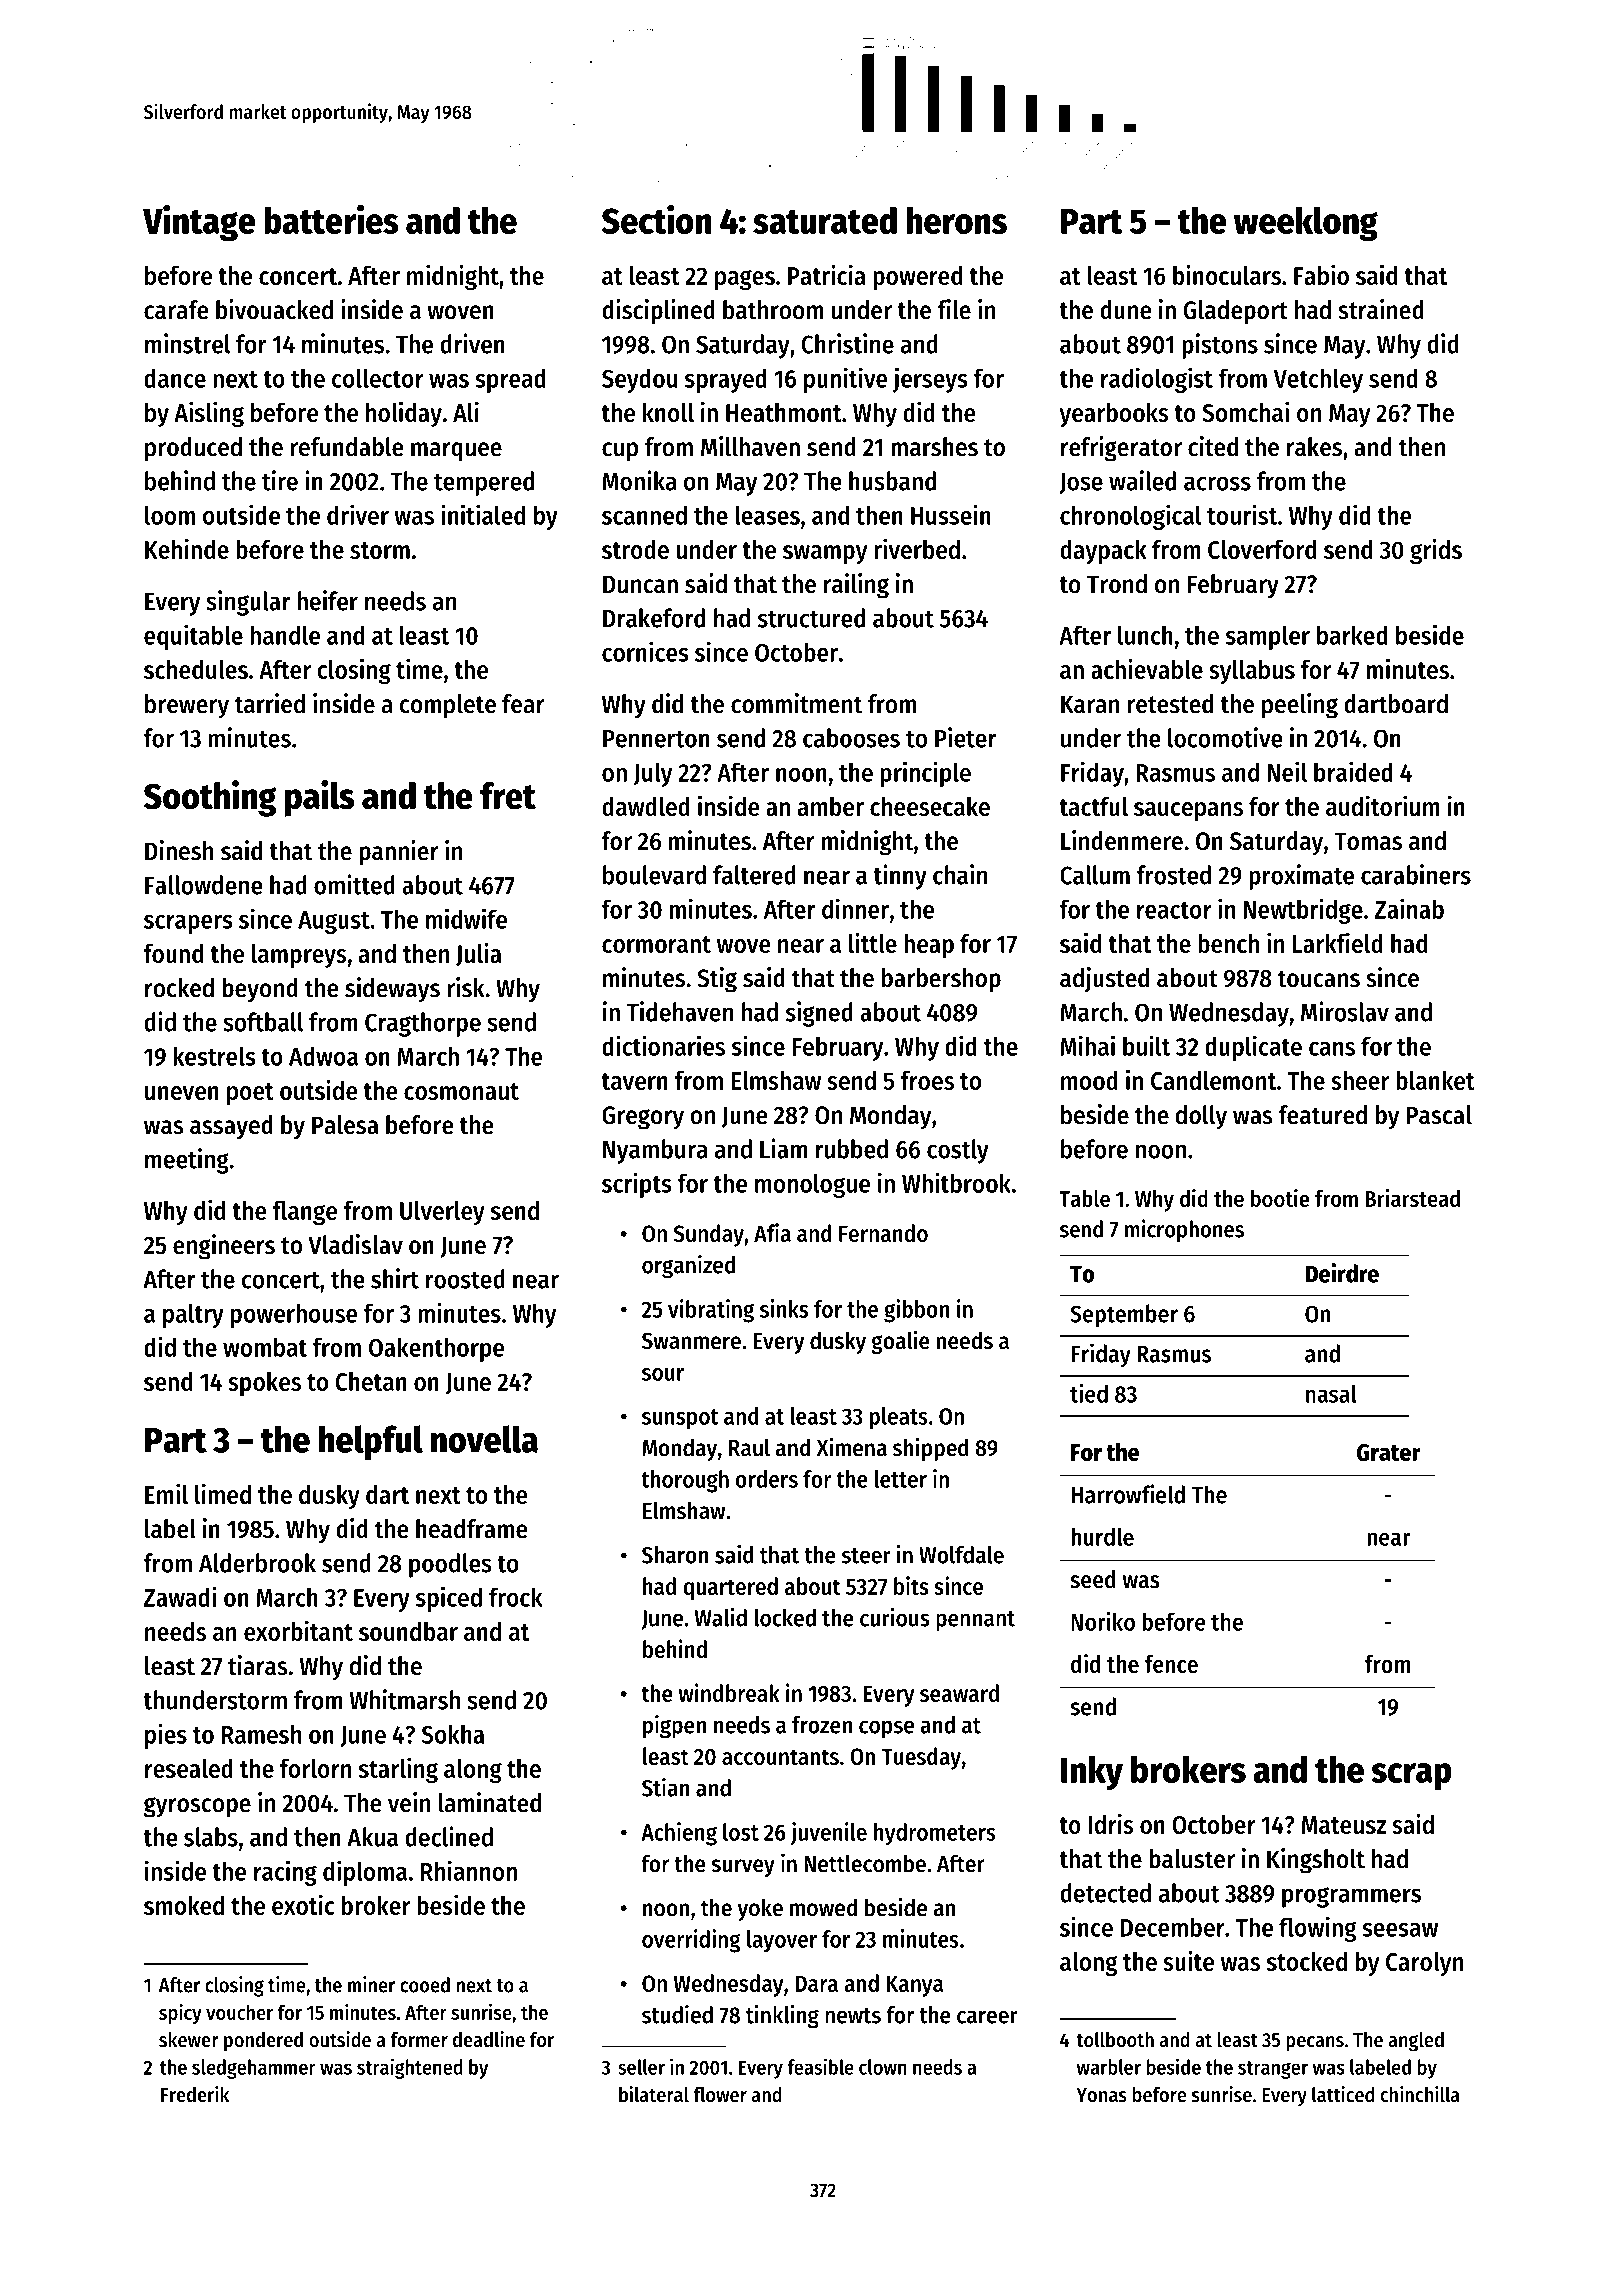 This image has width=1620, height=2292. Describe the element at coordinates (1268, 637) in the image. I see `sampler` at that location.
